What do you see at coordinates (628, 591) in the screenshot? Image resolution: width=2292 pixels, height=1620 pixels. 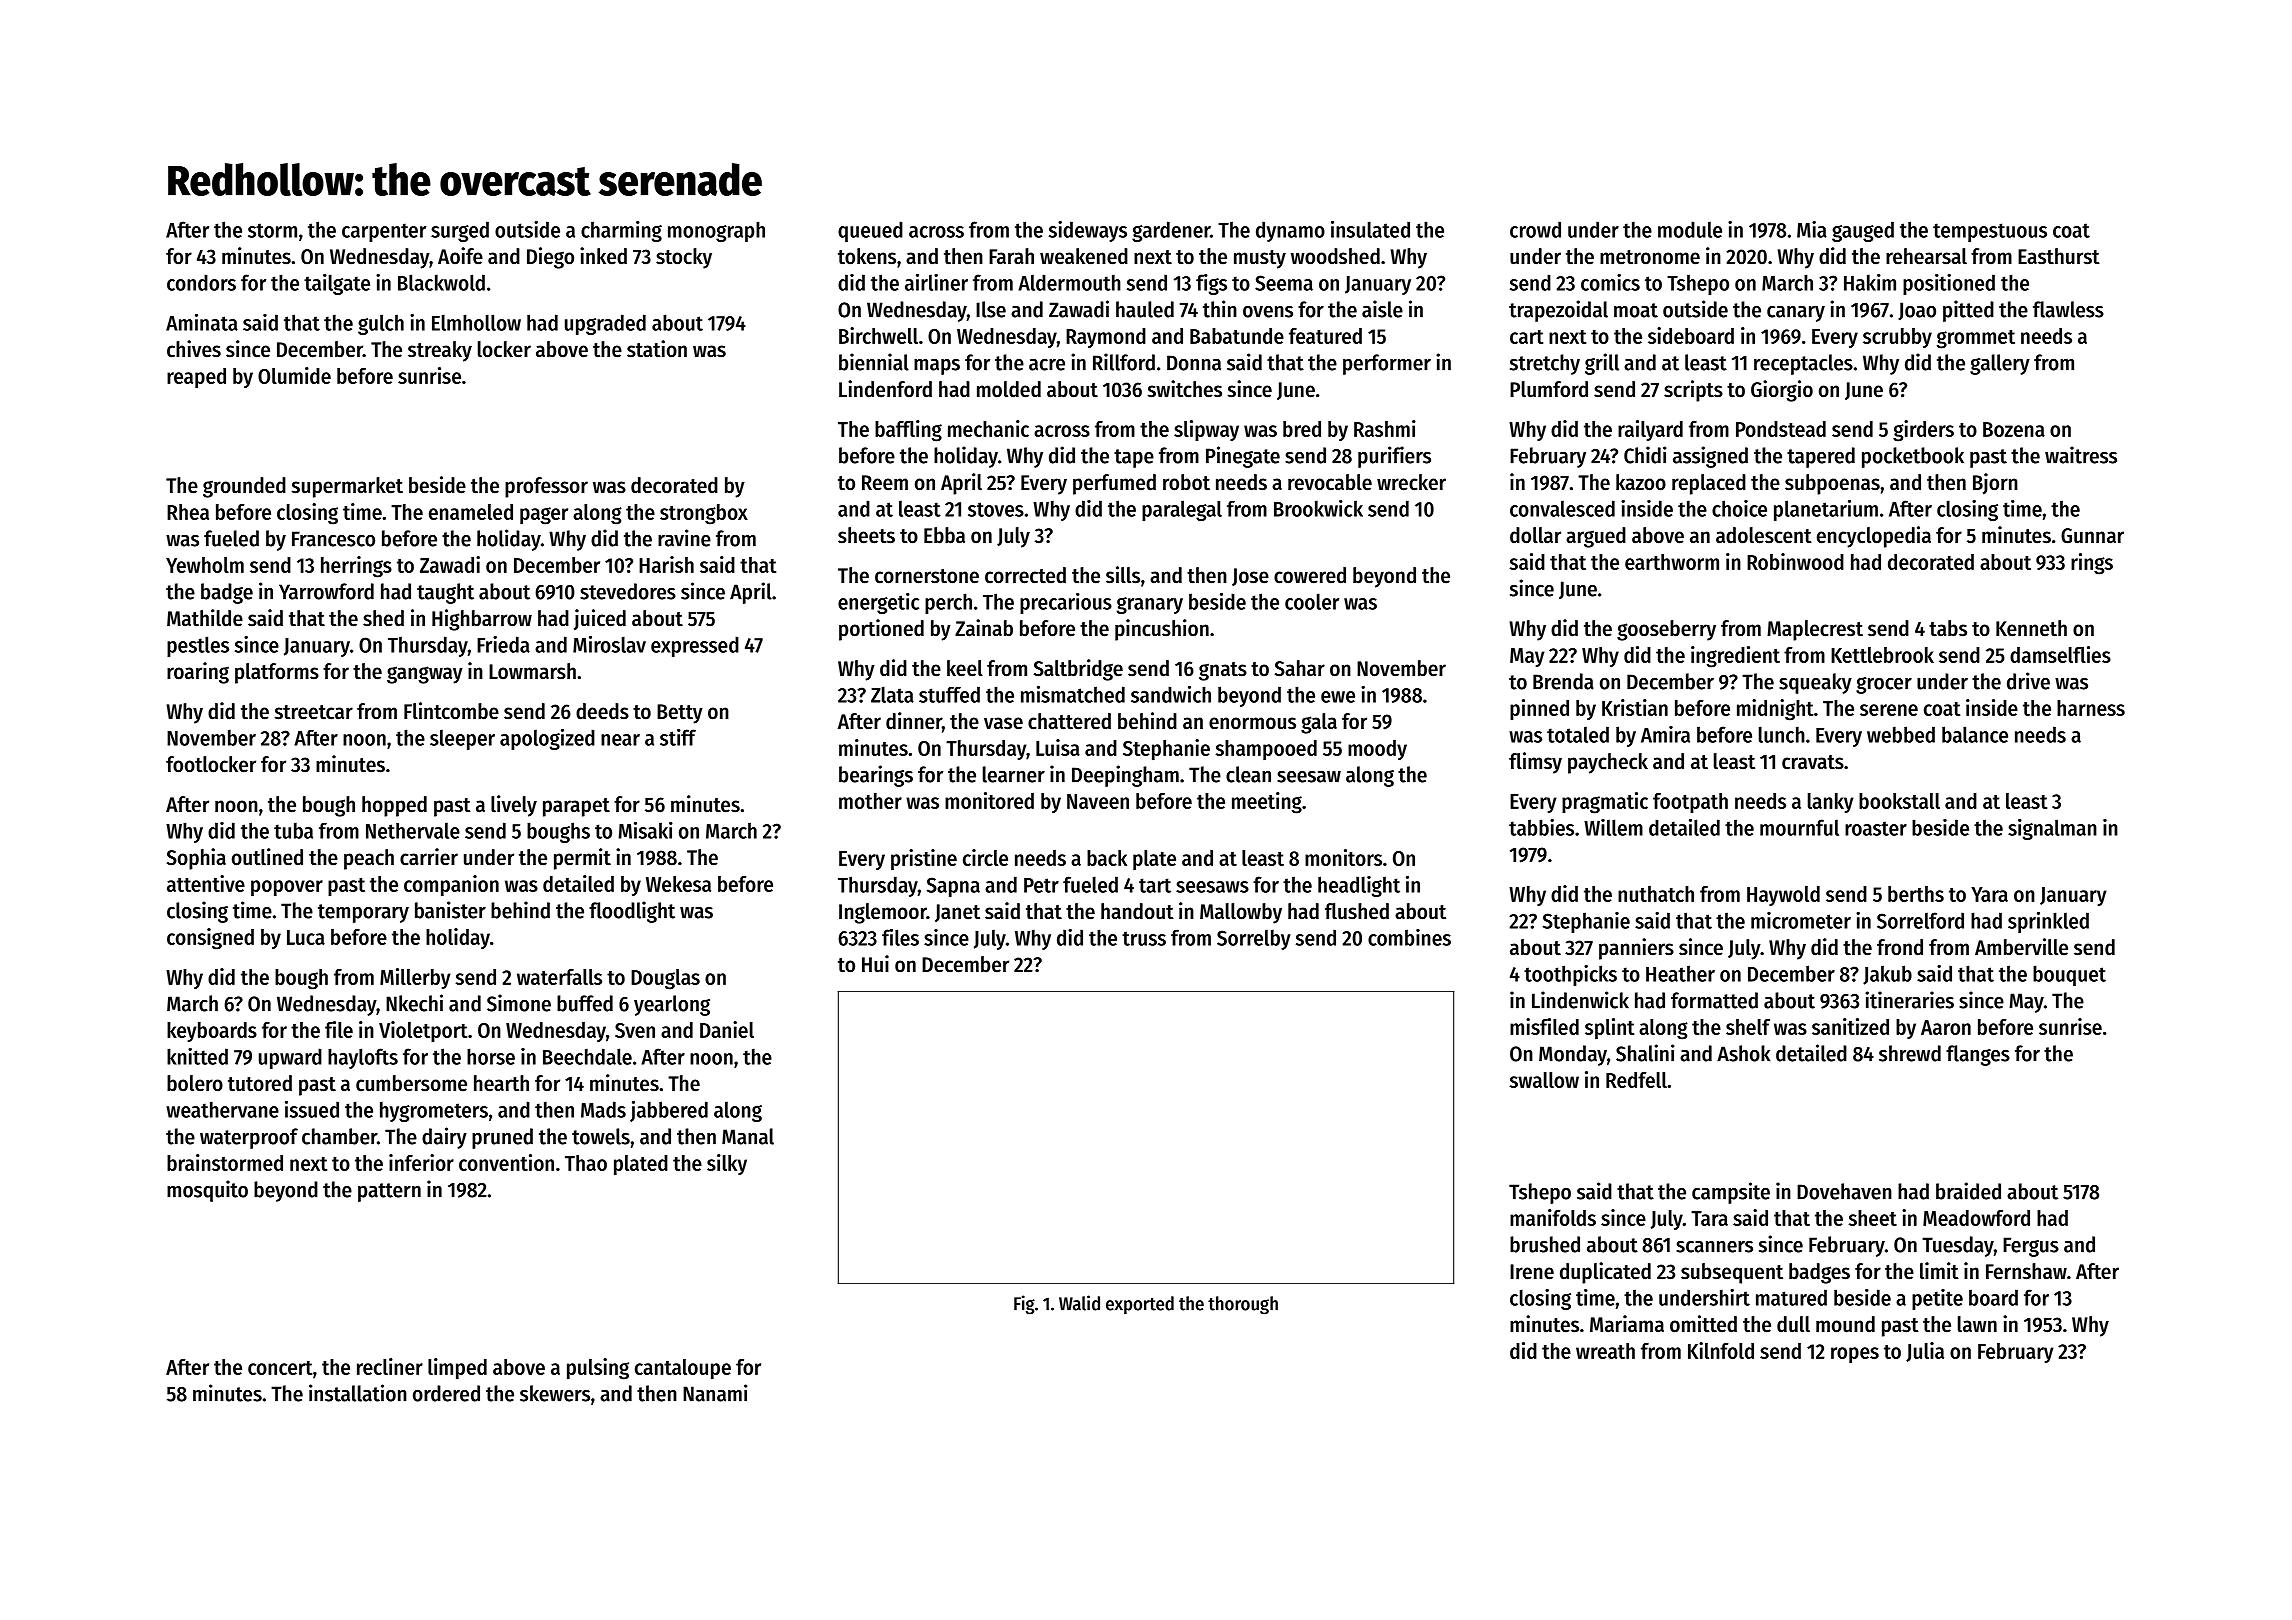 I see `stevedores` at bounding box center [628, 591].
